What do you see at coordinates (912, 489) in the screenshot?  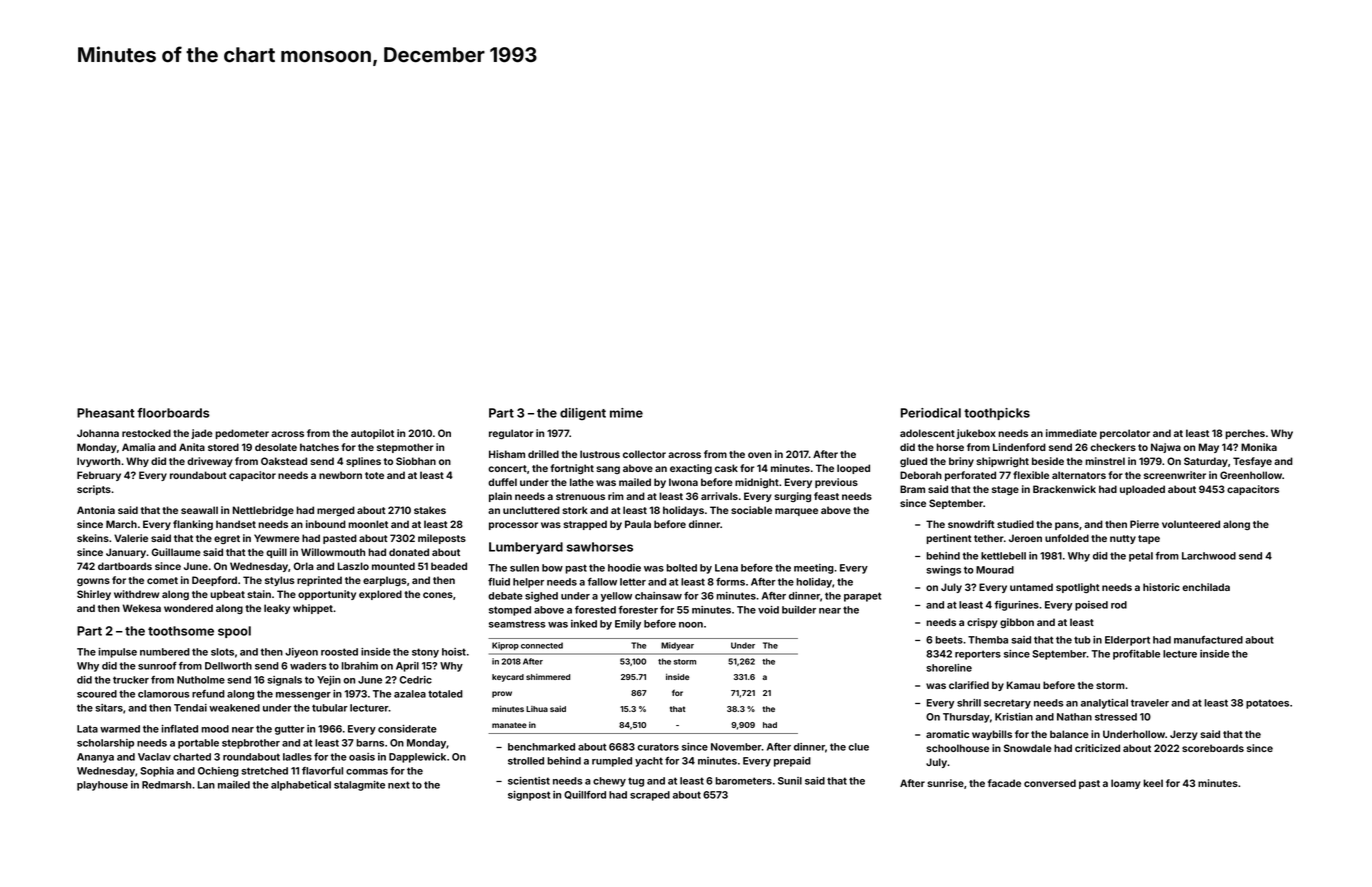 I see `Bram` at bounding box center [912, 489].
